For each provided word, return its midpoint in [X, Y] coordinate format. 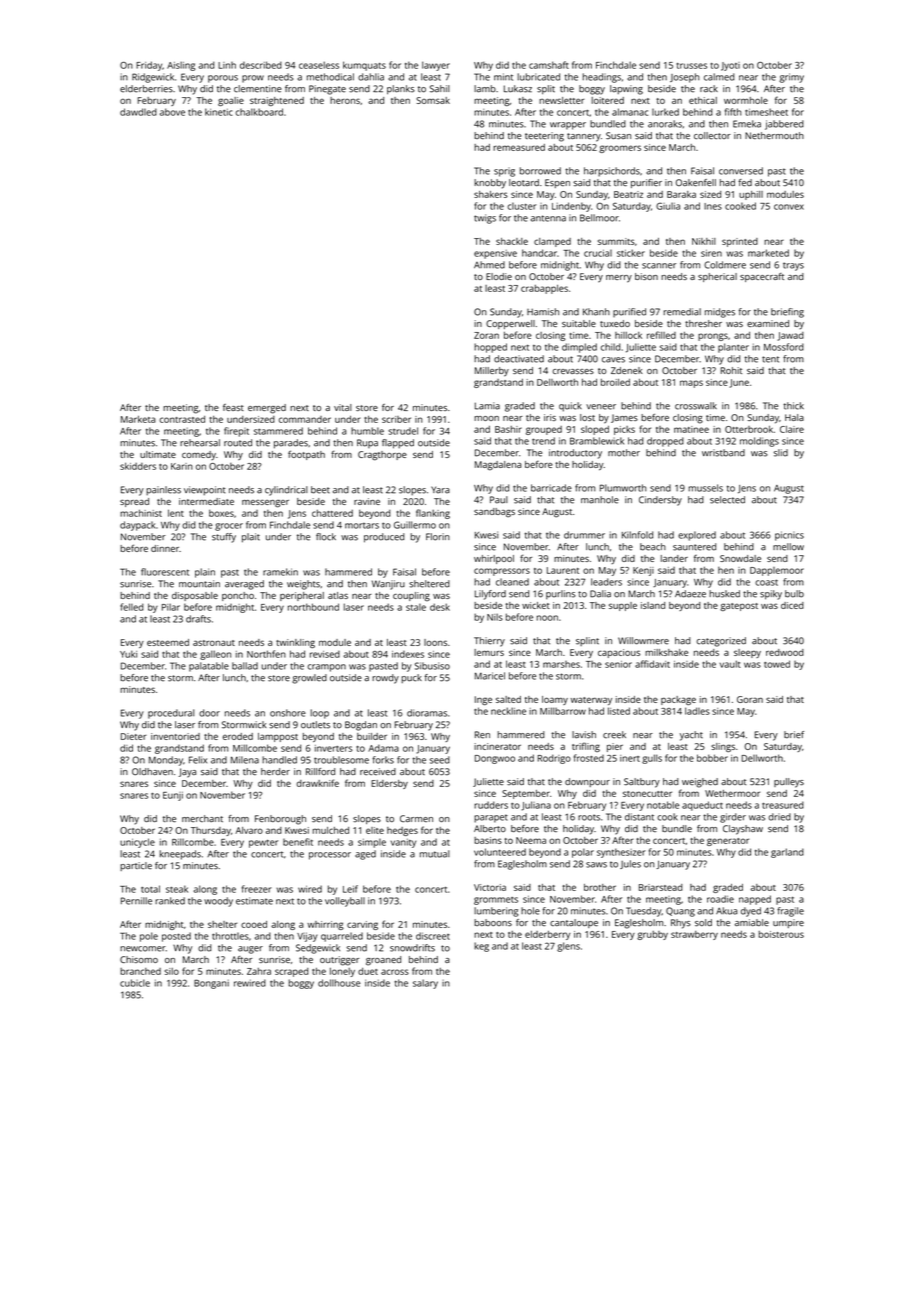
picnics [789, 536]
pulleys [789, 783]
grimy [791, 78]
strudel [403, 431]
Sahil [440, 89]
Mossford [784, 347]
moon [486, 418]
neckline [508, 711]
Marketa [138, 419]
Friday [149, 66]
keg [481, 947]
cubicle [135, 983]
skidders [138, 466]
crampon [327, 668]
